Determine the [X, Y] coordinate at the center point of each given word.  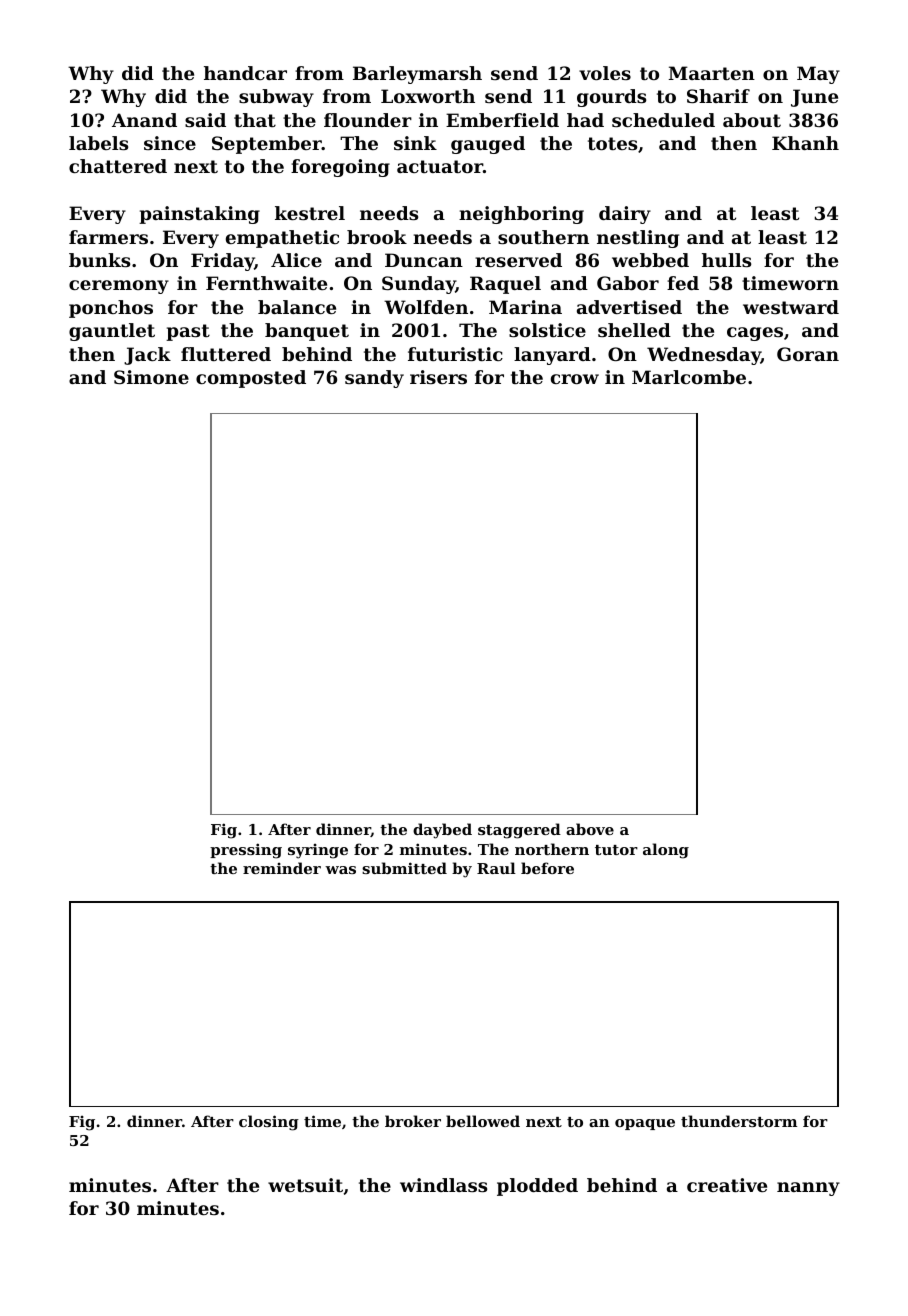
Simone [151, 377]
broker [413, 1121]
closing [269, 1123]
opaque [645, 1124]
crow [575, 379]
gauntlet [112, 332]
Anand [144, 120]
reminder [282, 868]
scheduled [663, 120]
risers [438, 377]
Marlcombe [689, 377]
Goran [808, 354]
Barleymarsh [417, 75]
